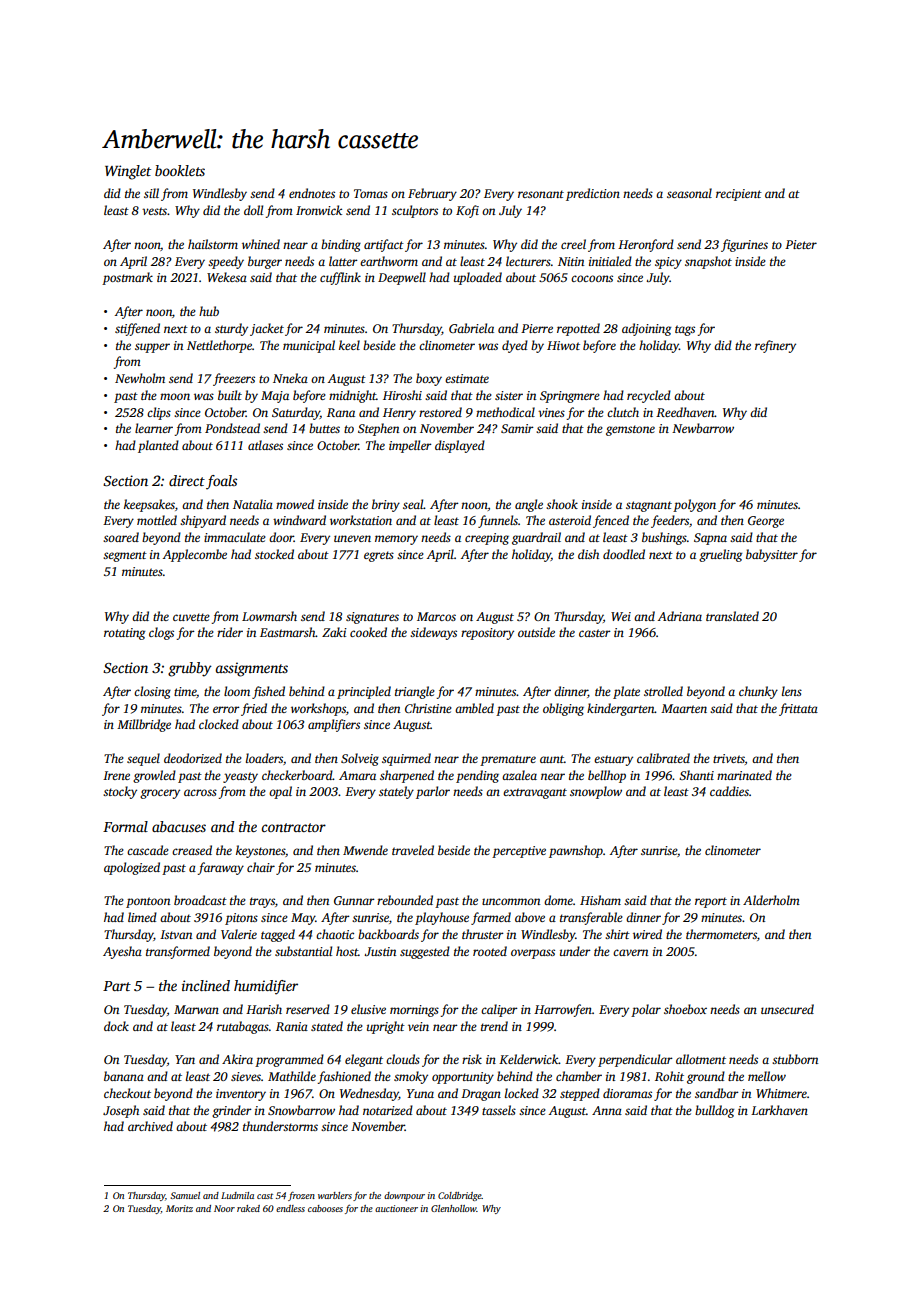  I want to click on backboards, so click(388, 934).
